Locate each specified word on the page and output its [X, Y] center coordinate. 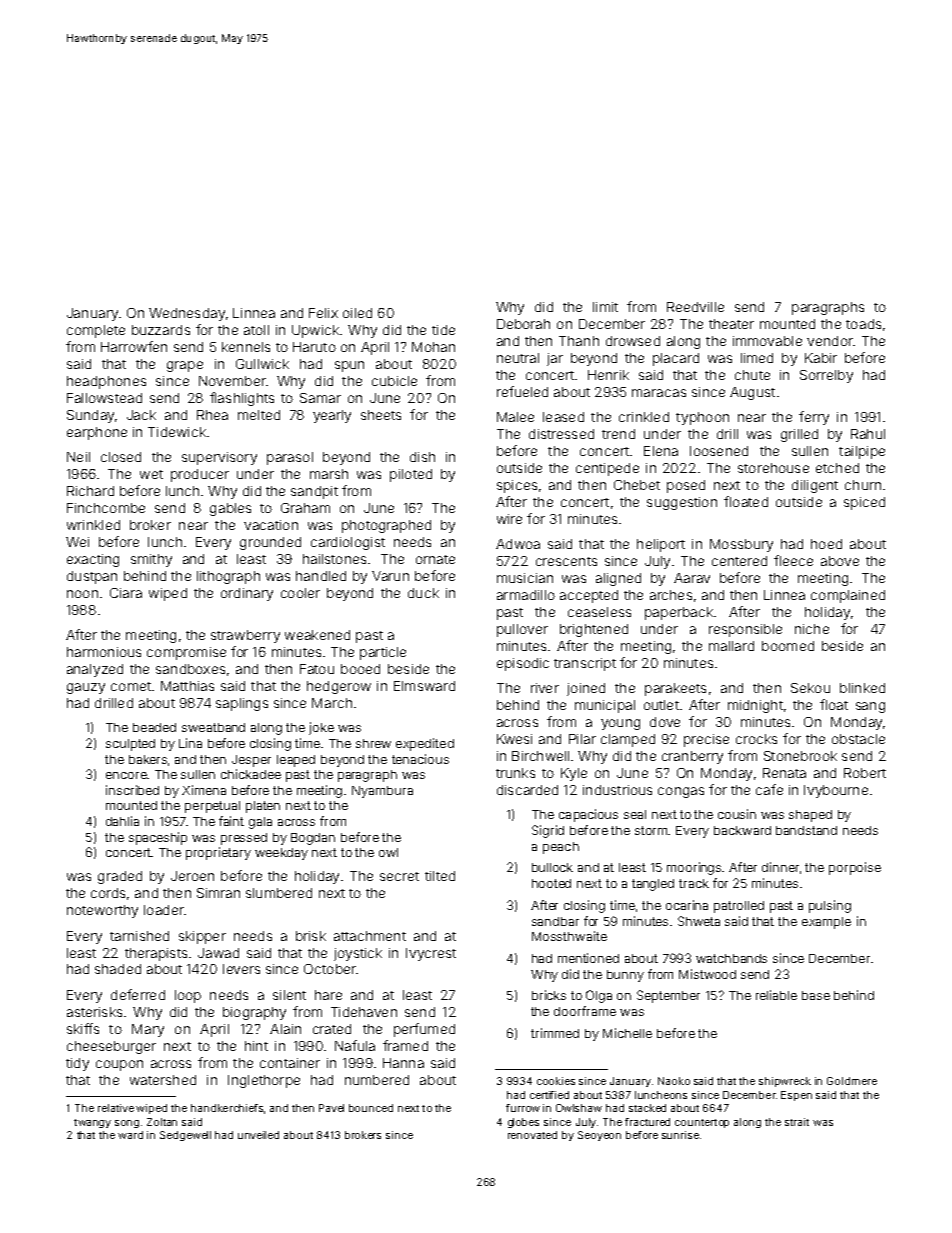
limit [605, 307]
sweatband [213, 727]
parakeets [675, 689]
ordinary [247, 594]
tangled [653, 885]
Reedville [695, 307]
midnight [755, 706]
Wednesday [187, 314]
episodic [523, 664]
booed [360, 669]
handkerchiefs [227, 1108]
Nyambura [382, 792]
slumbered [279, 893]
